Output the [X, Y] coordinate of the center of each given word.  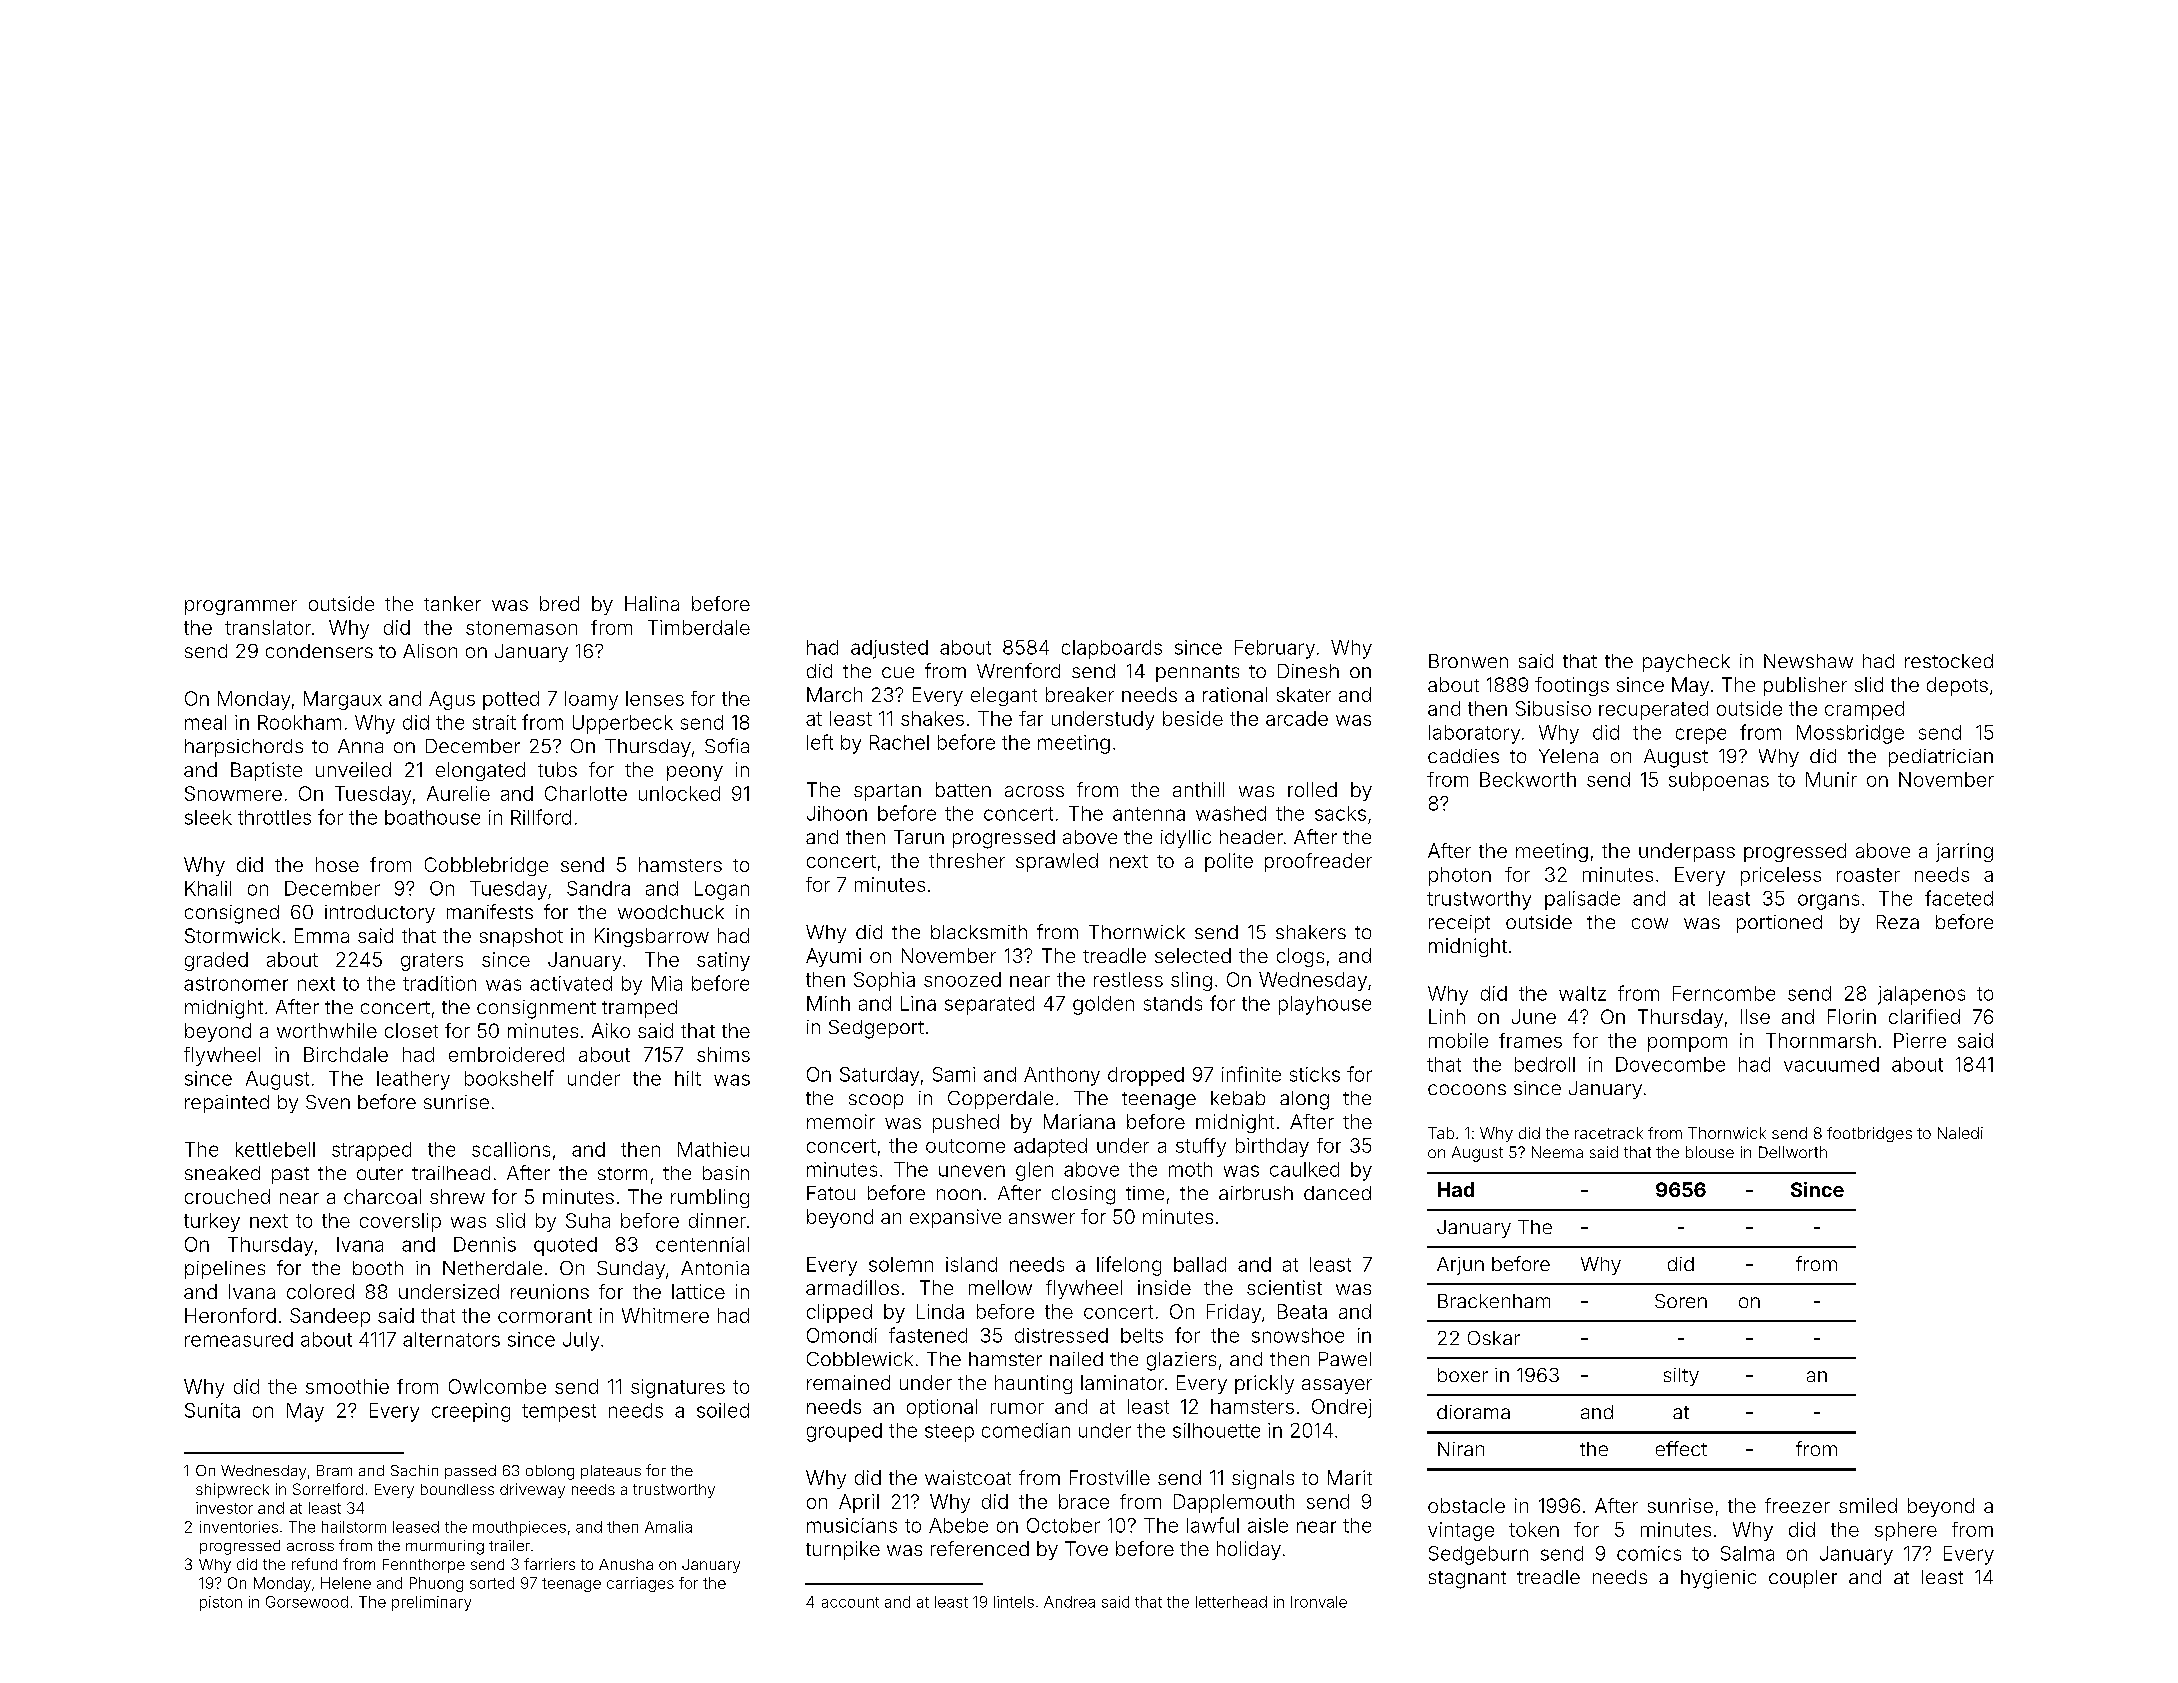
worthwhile [327, 1030]
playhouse [1325, 1005]
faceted [1959, 898]
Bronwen [1468, 661]
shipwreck [232, 1490]
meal [205, 722]
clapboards [1112, 649]
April [859, 1503]
